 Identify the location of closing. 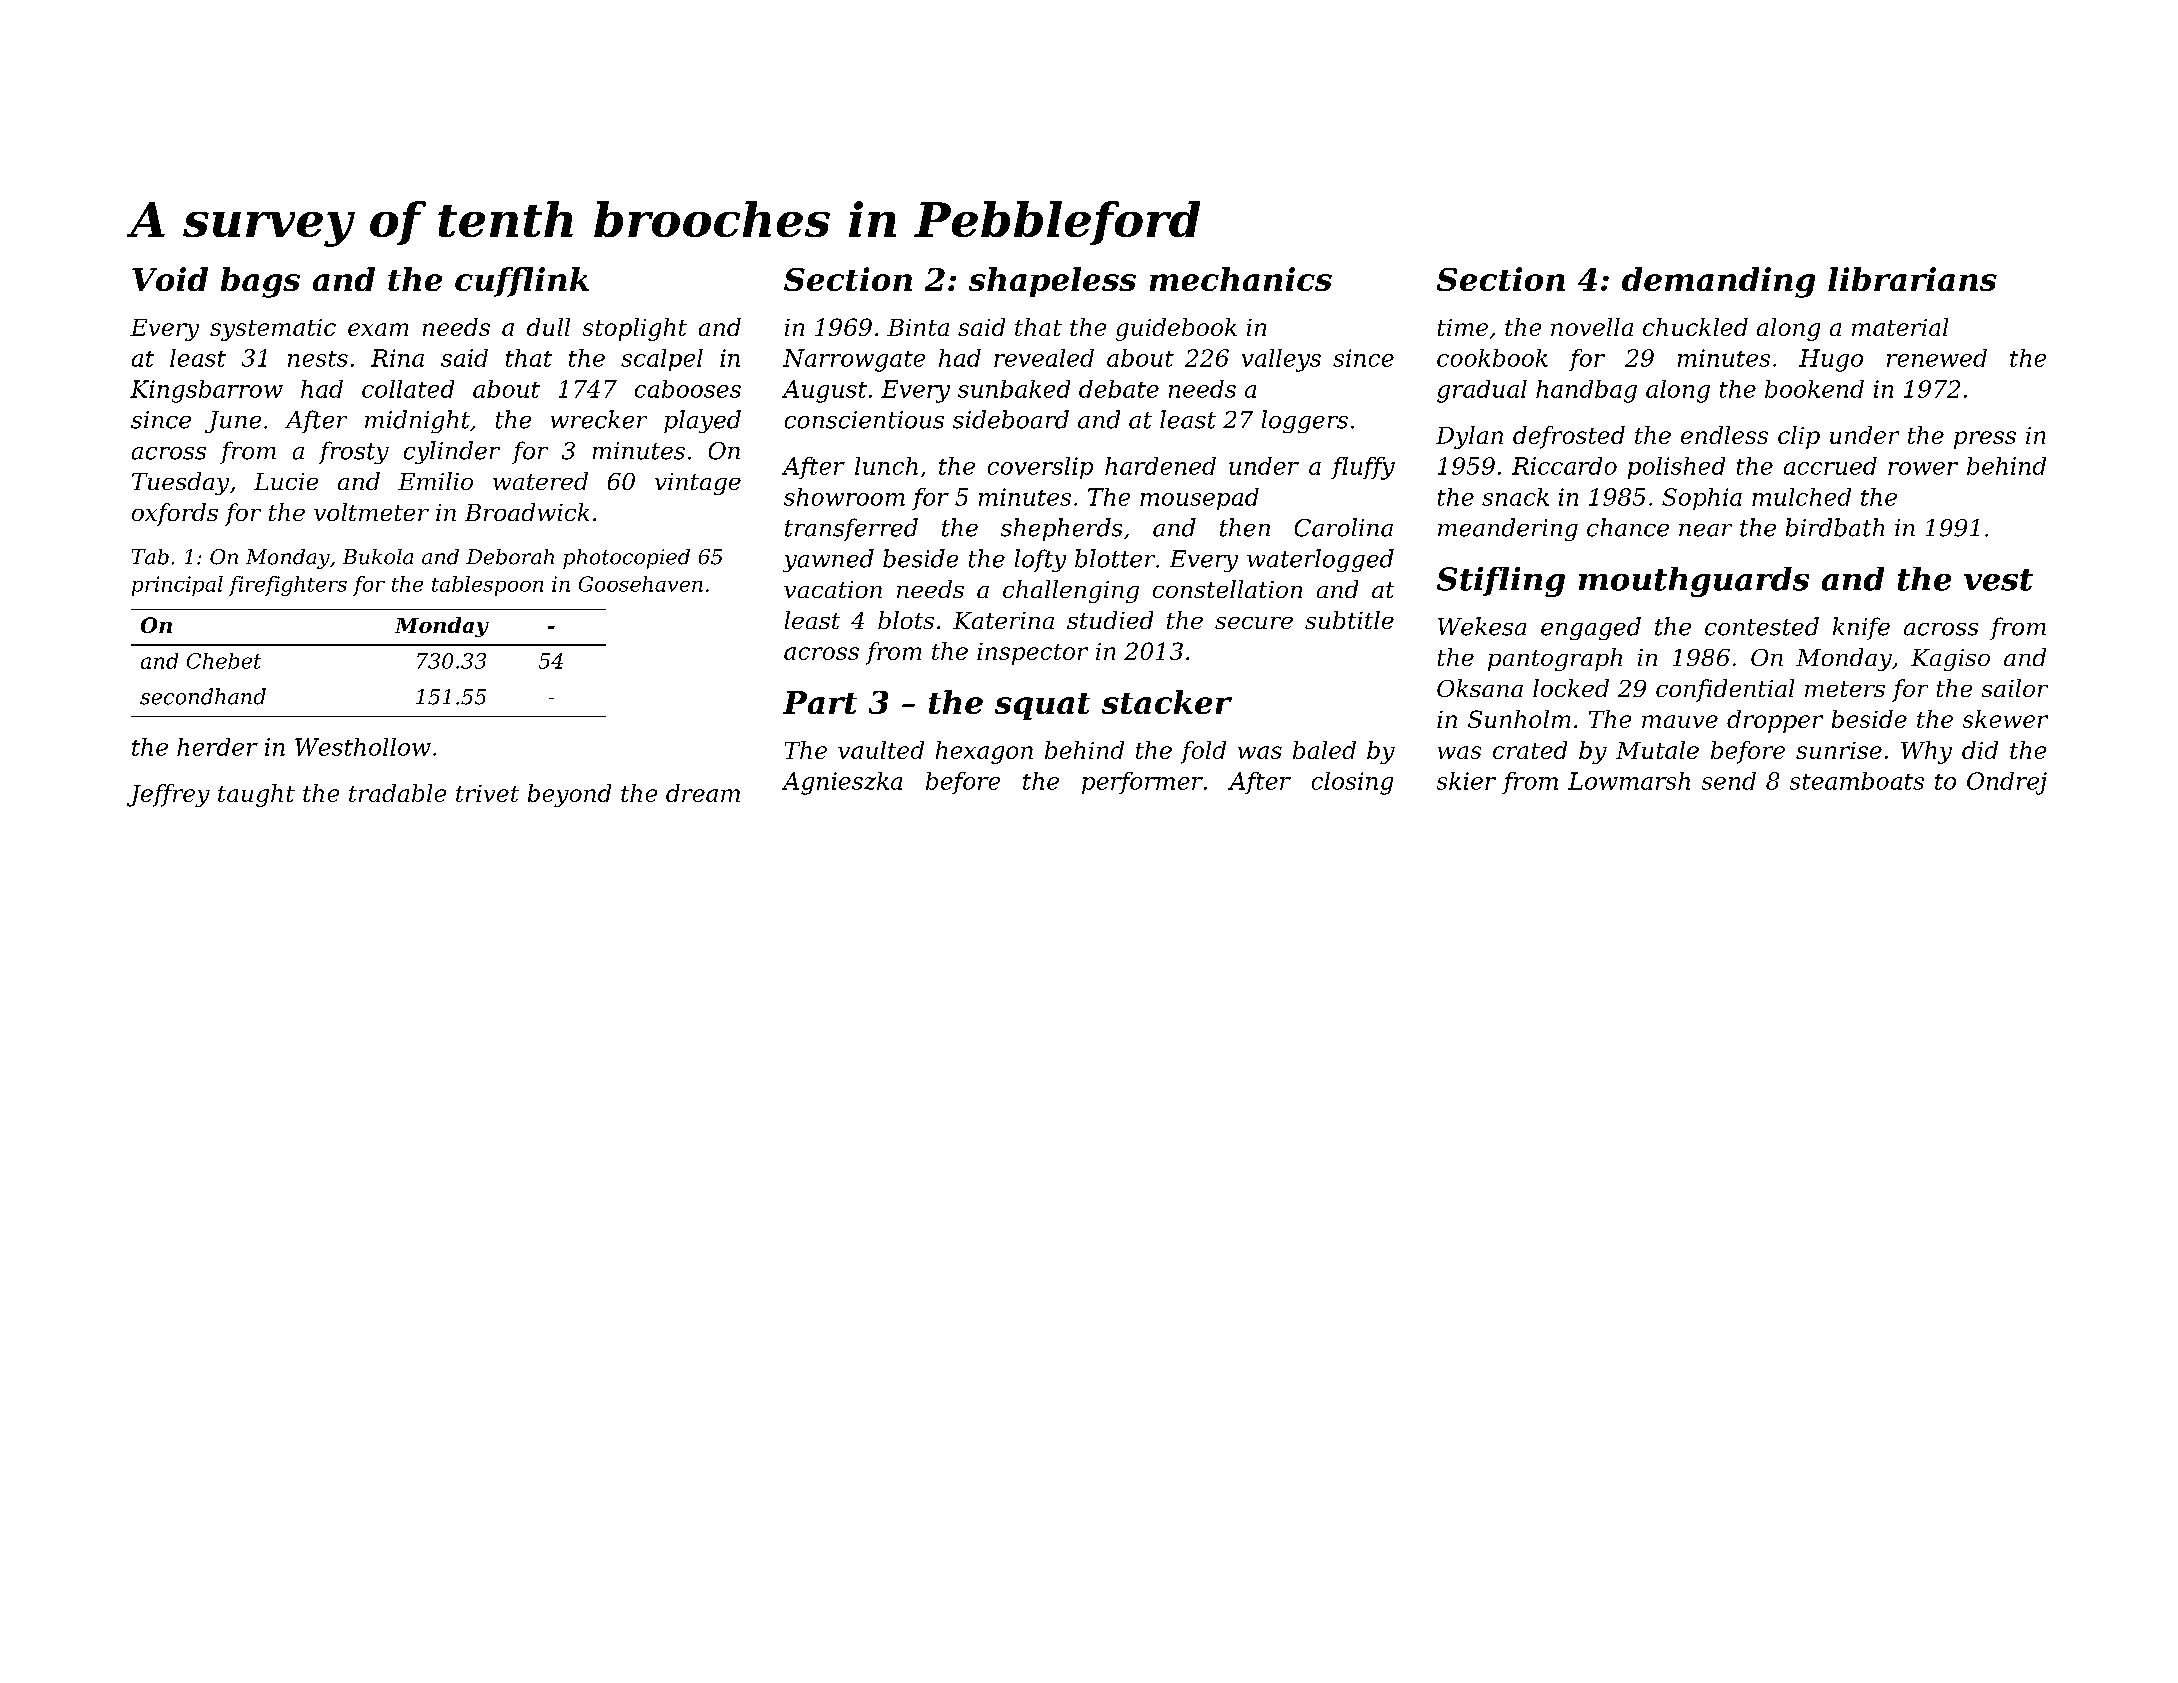
(1352, 783).
